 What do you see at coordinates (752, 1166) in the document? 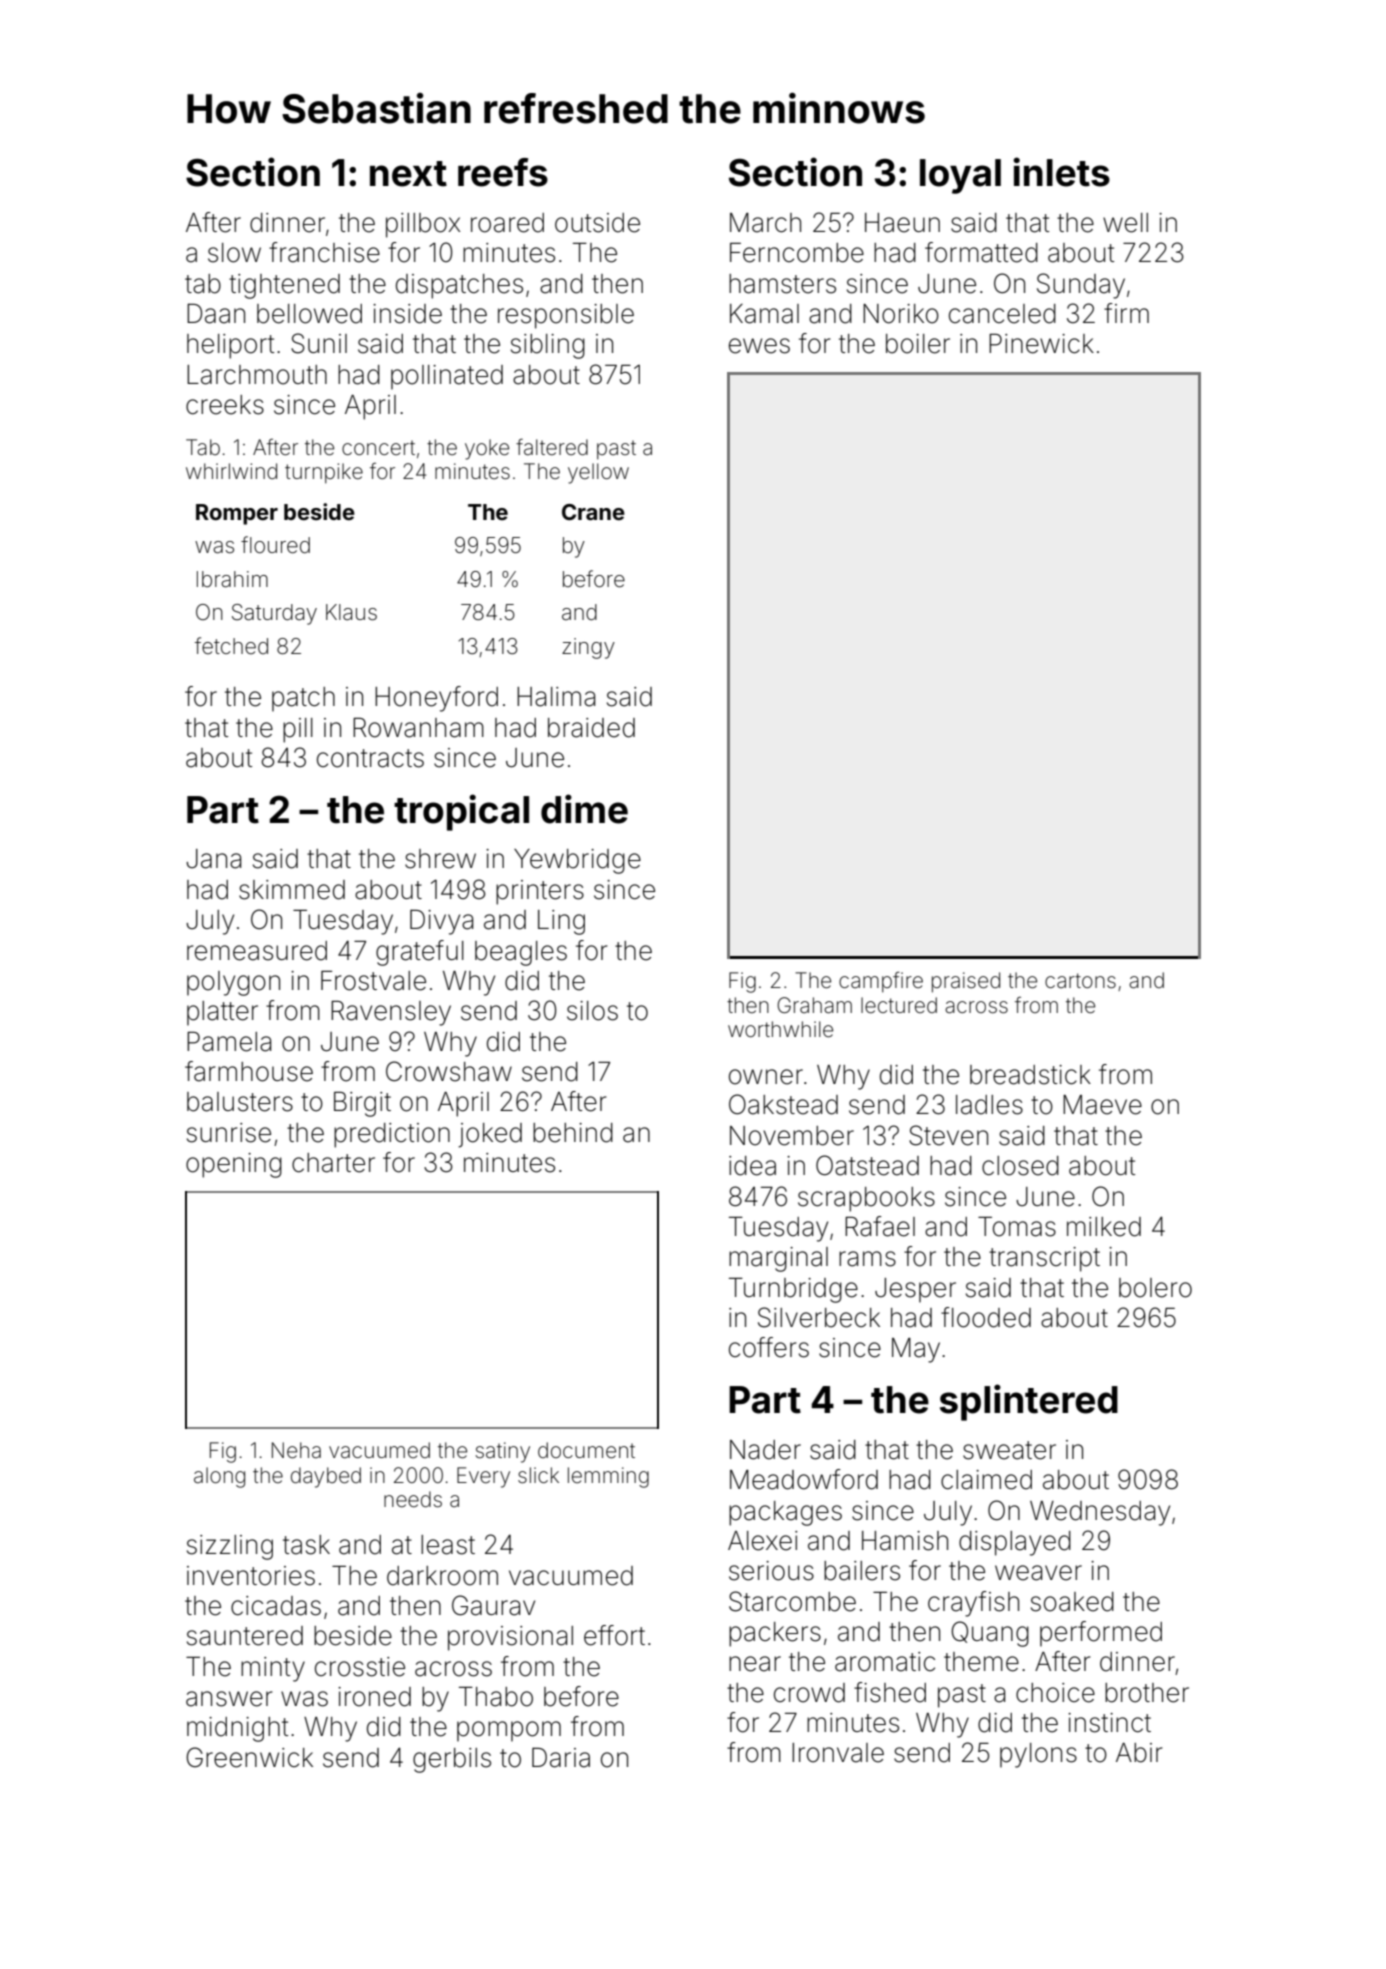
I see `idea` at bounding box center [752, 1166].
